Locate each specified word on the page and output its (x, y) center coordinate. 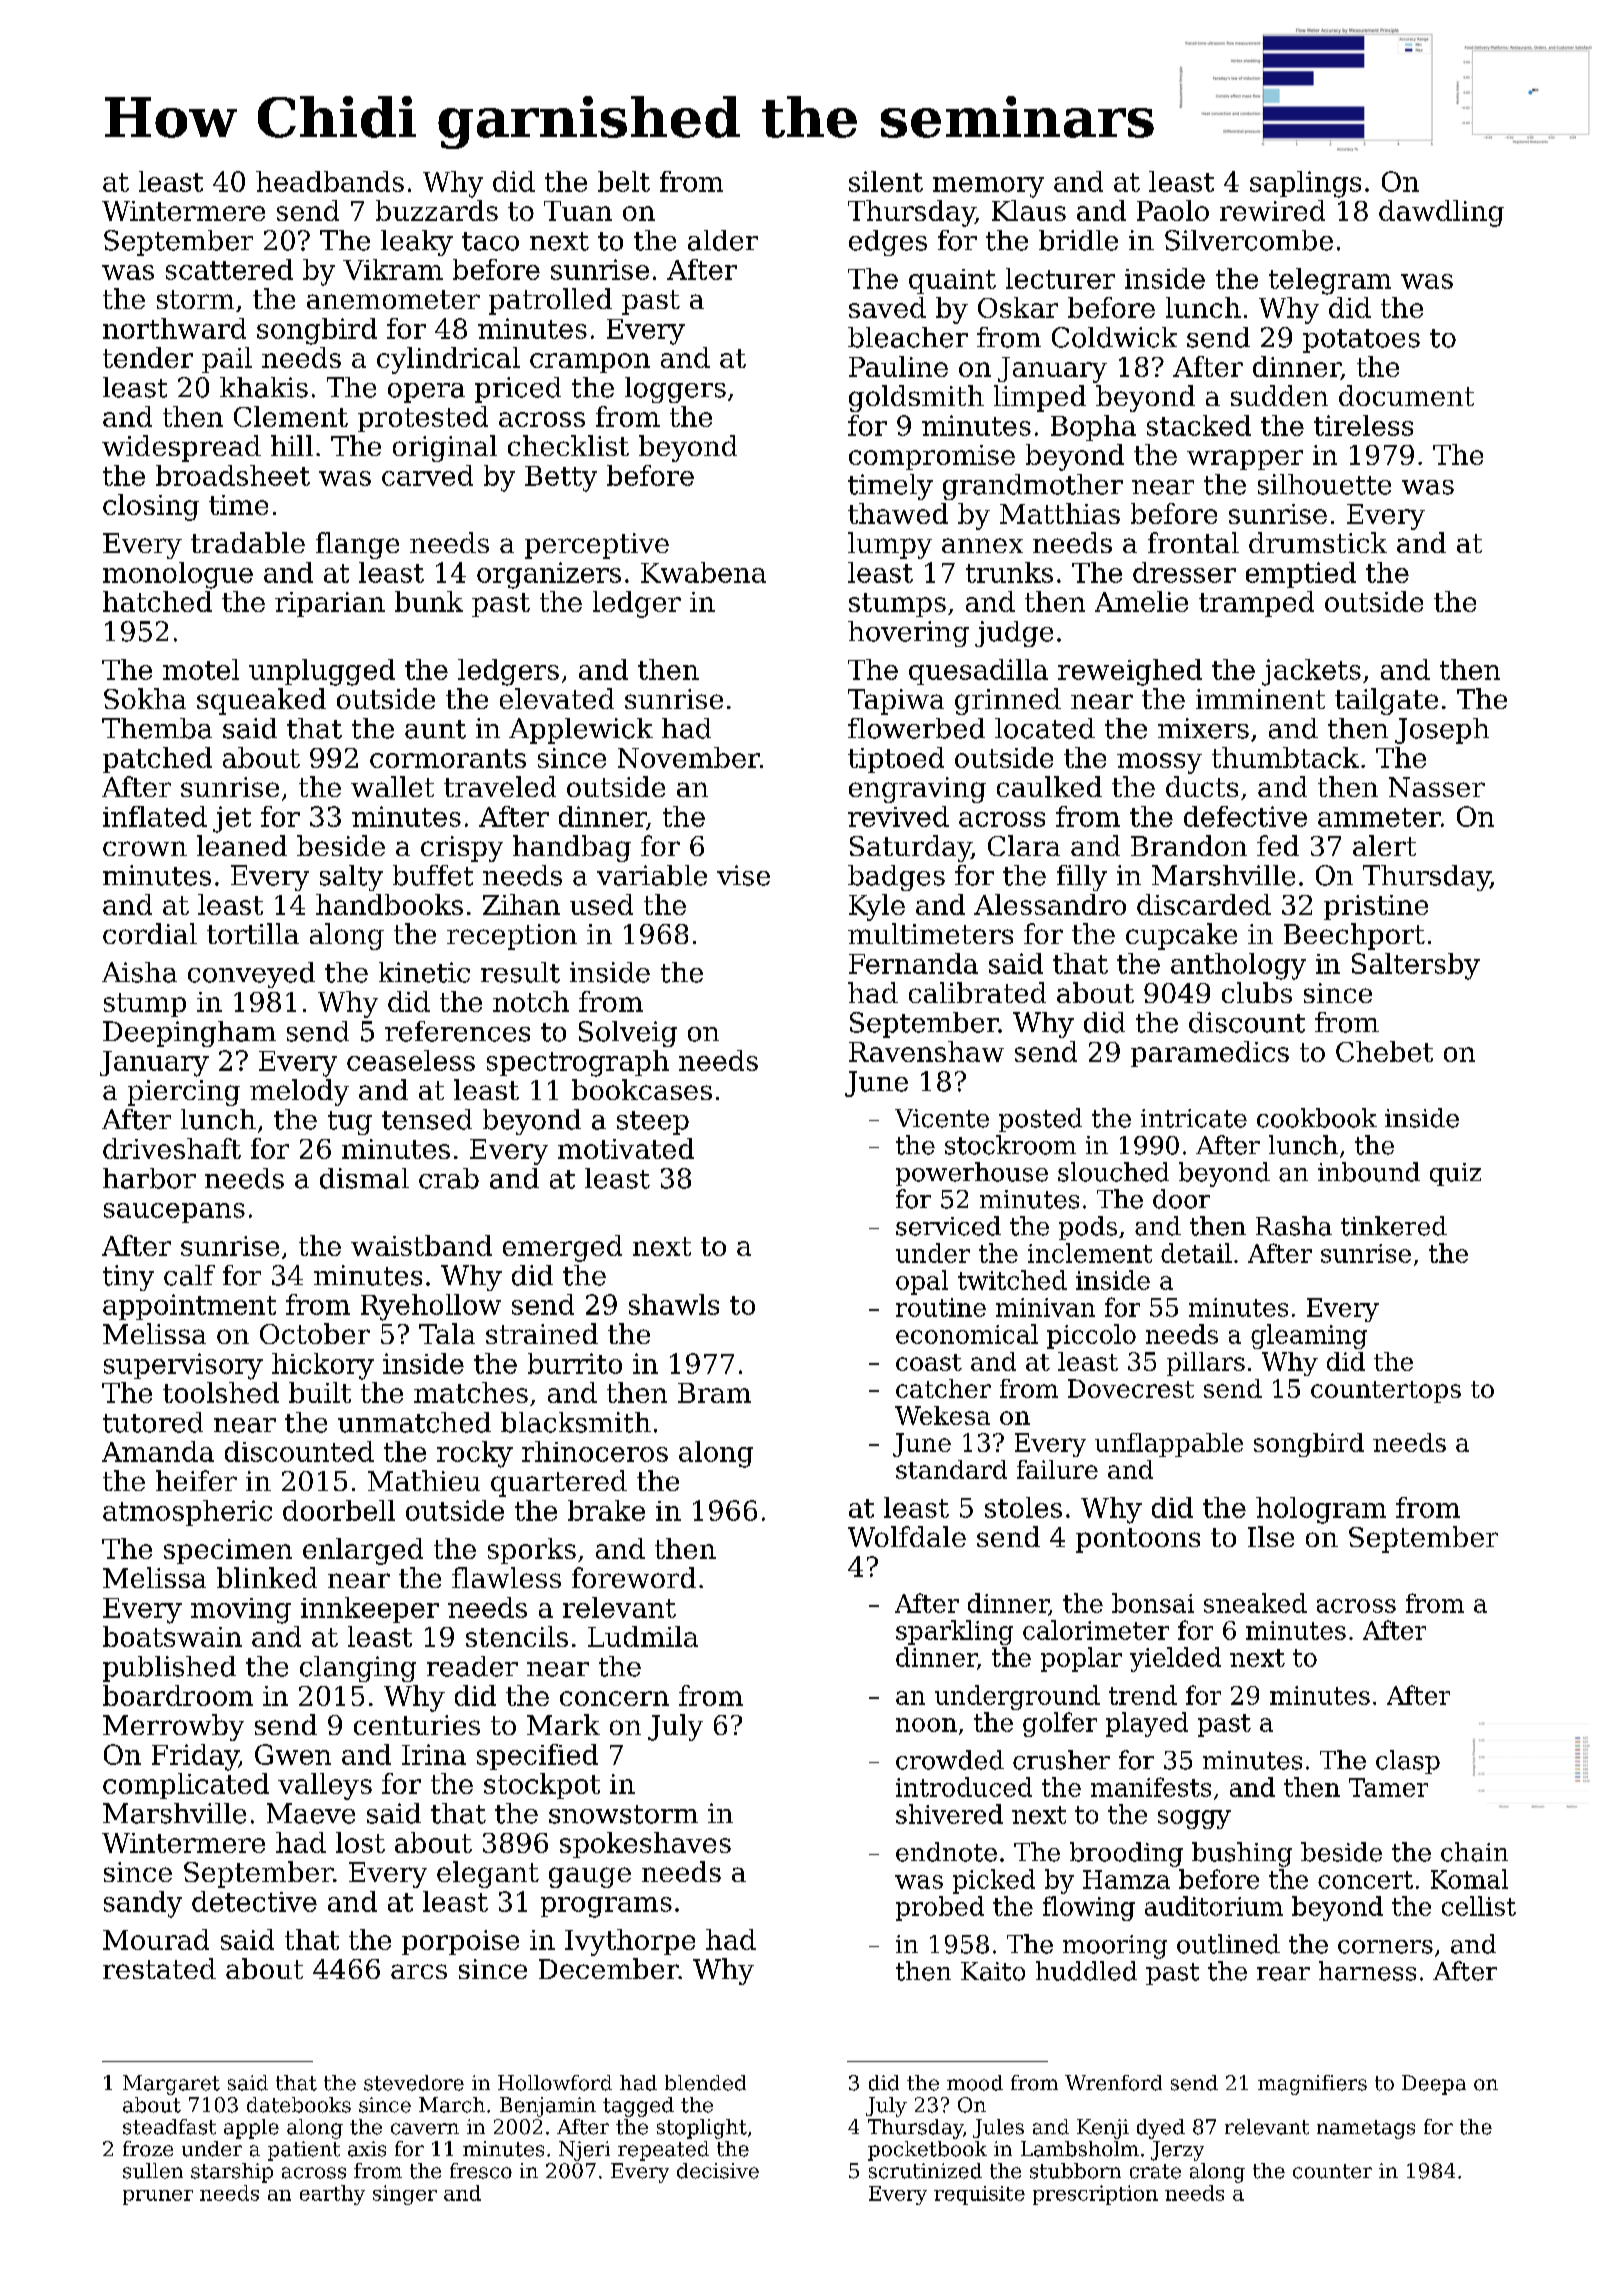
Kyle (877, 907)
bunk (429, 601)
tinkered (1394, 1226)
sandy (143, 1904)
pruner (158, 2197)
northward (174, 328)
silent (886, 181)
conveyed (251, 975)
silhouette (1324, 484)
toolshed (221, 1392)
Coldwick (1114, 337)
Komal (1469, 1879)
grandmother (1033, 487)
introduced (964, 1787)
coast (929, 1362)
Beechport (1354, 936)
